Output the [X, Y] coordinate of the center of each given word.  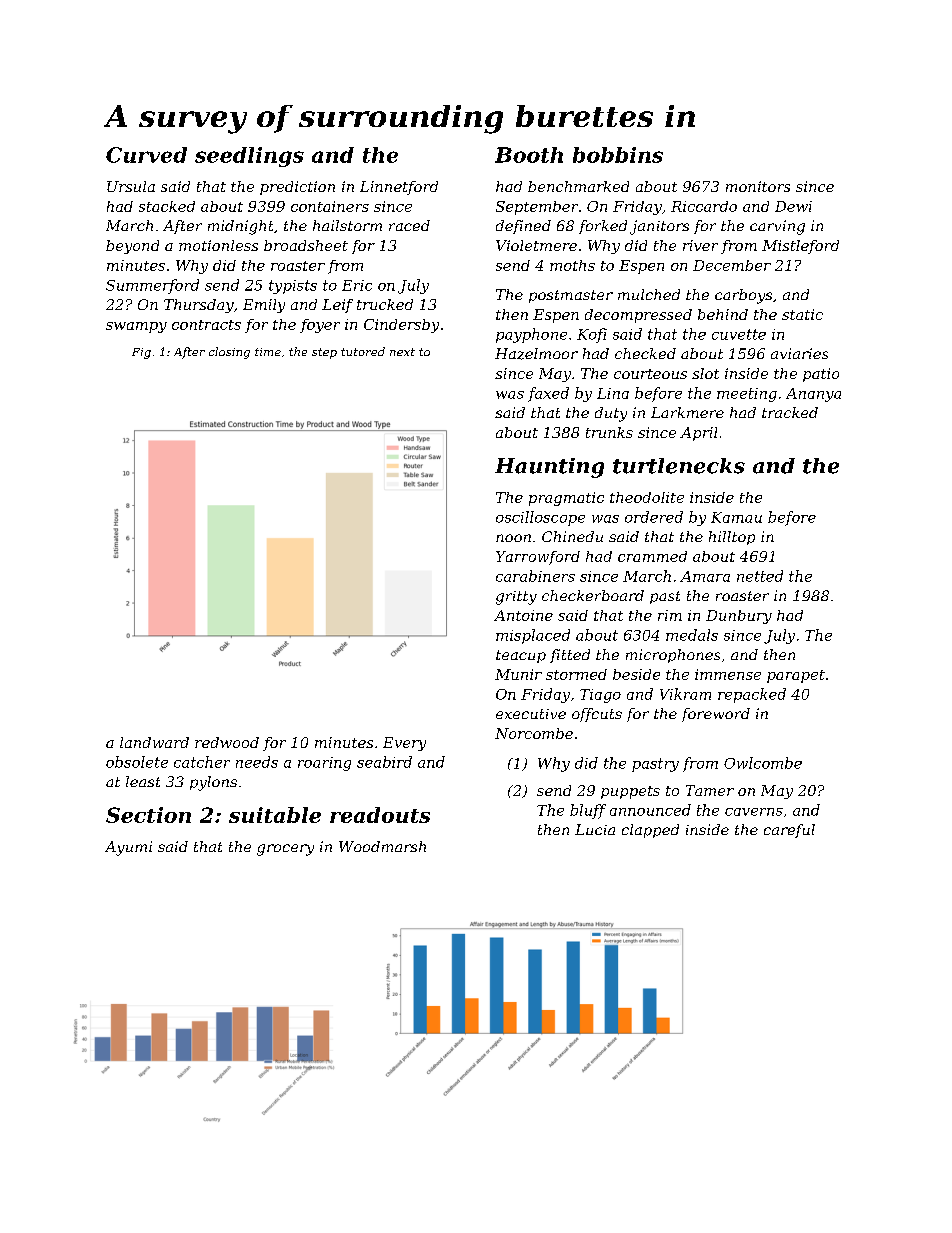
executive [531, 714]
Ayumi [128, 848]
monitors [758, 186]
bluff [588, 811]
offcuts [597, 715]
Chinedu [572, 536]
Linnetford [399, 188]
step [324, 353]
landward [154, 742]
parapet [796, 676]
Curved [146, 155]
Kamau [736, 517]
